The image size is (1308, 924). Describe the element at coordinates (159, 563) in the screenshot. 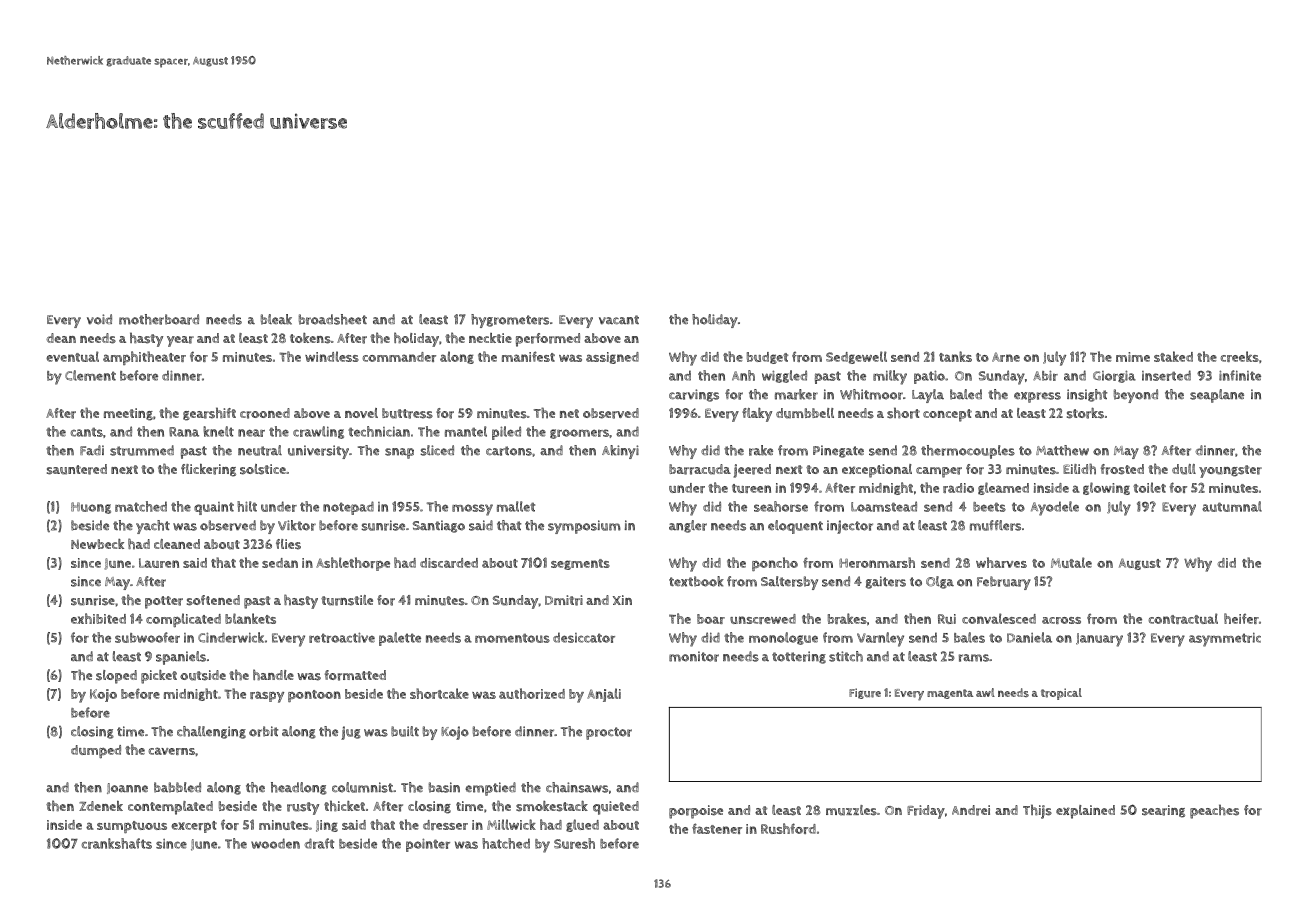

I see `Lauren` at that location.
